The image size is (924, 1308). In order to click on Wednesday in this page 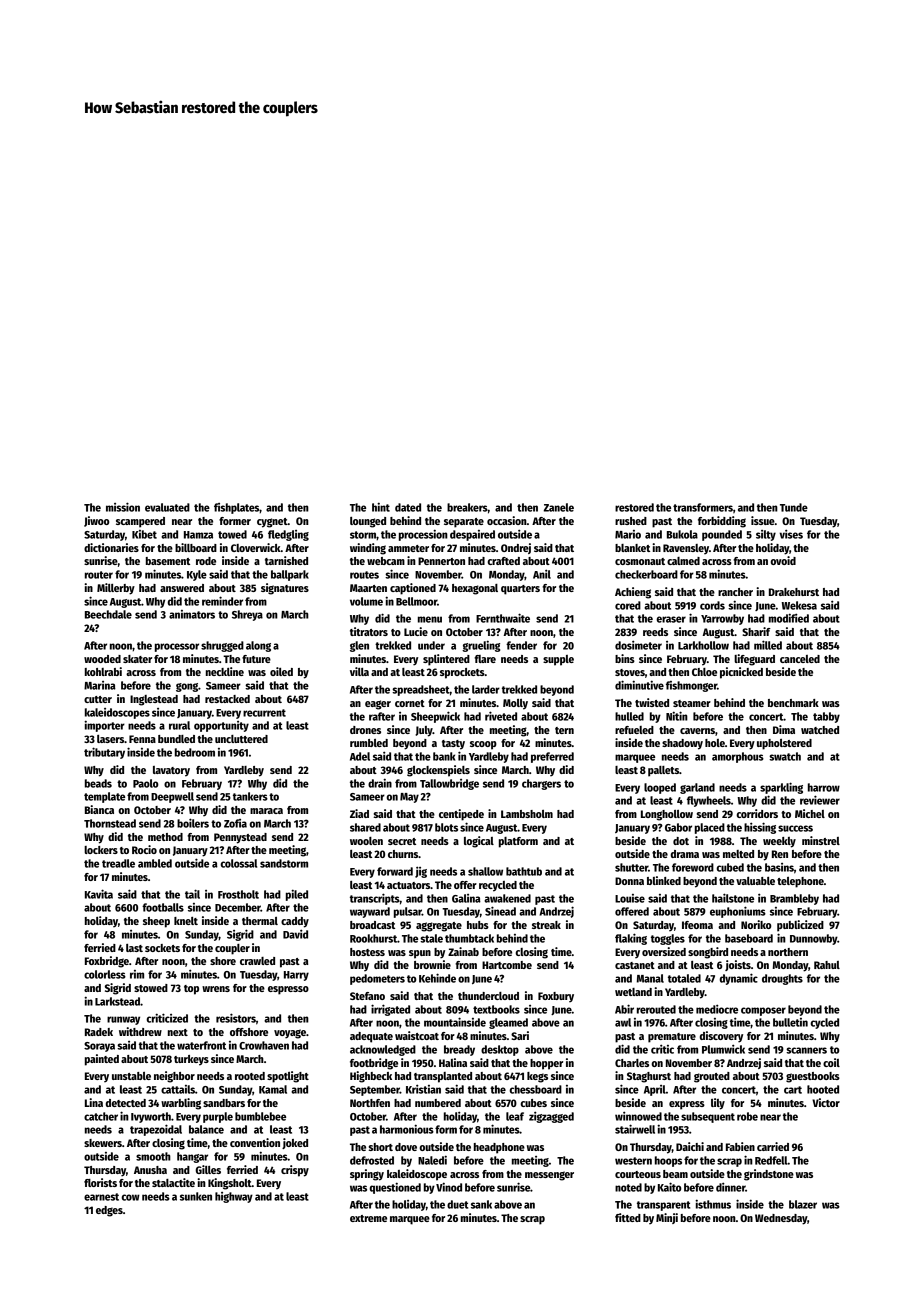, I will do `click(781, 1219)`.
